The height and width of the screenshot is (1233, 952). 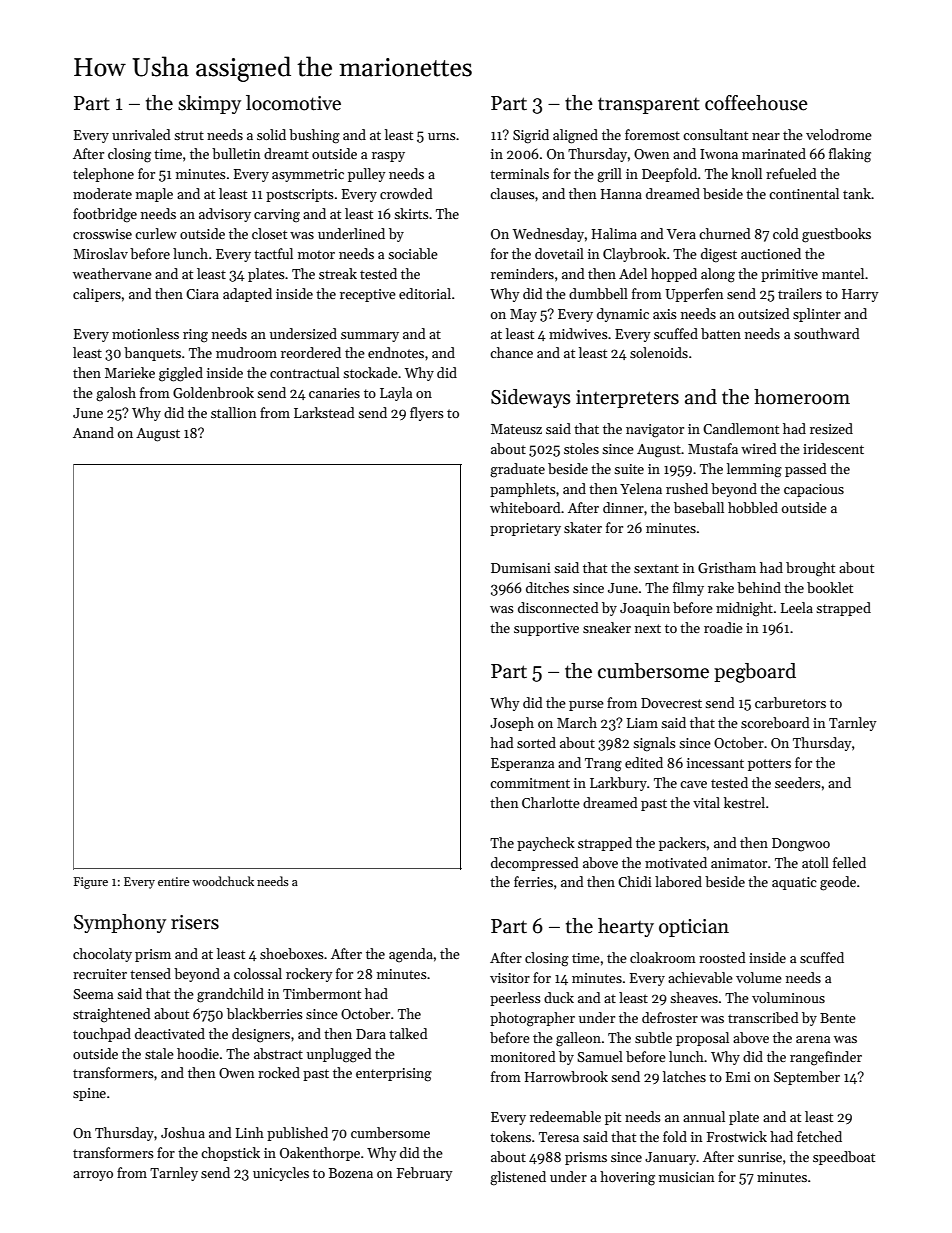 I want to click on grill, so click(x=609, y=175).
